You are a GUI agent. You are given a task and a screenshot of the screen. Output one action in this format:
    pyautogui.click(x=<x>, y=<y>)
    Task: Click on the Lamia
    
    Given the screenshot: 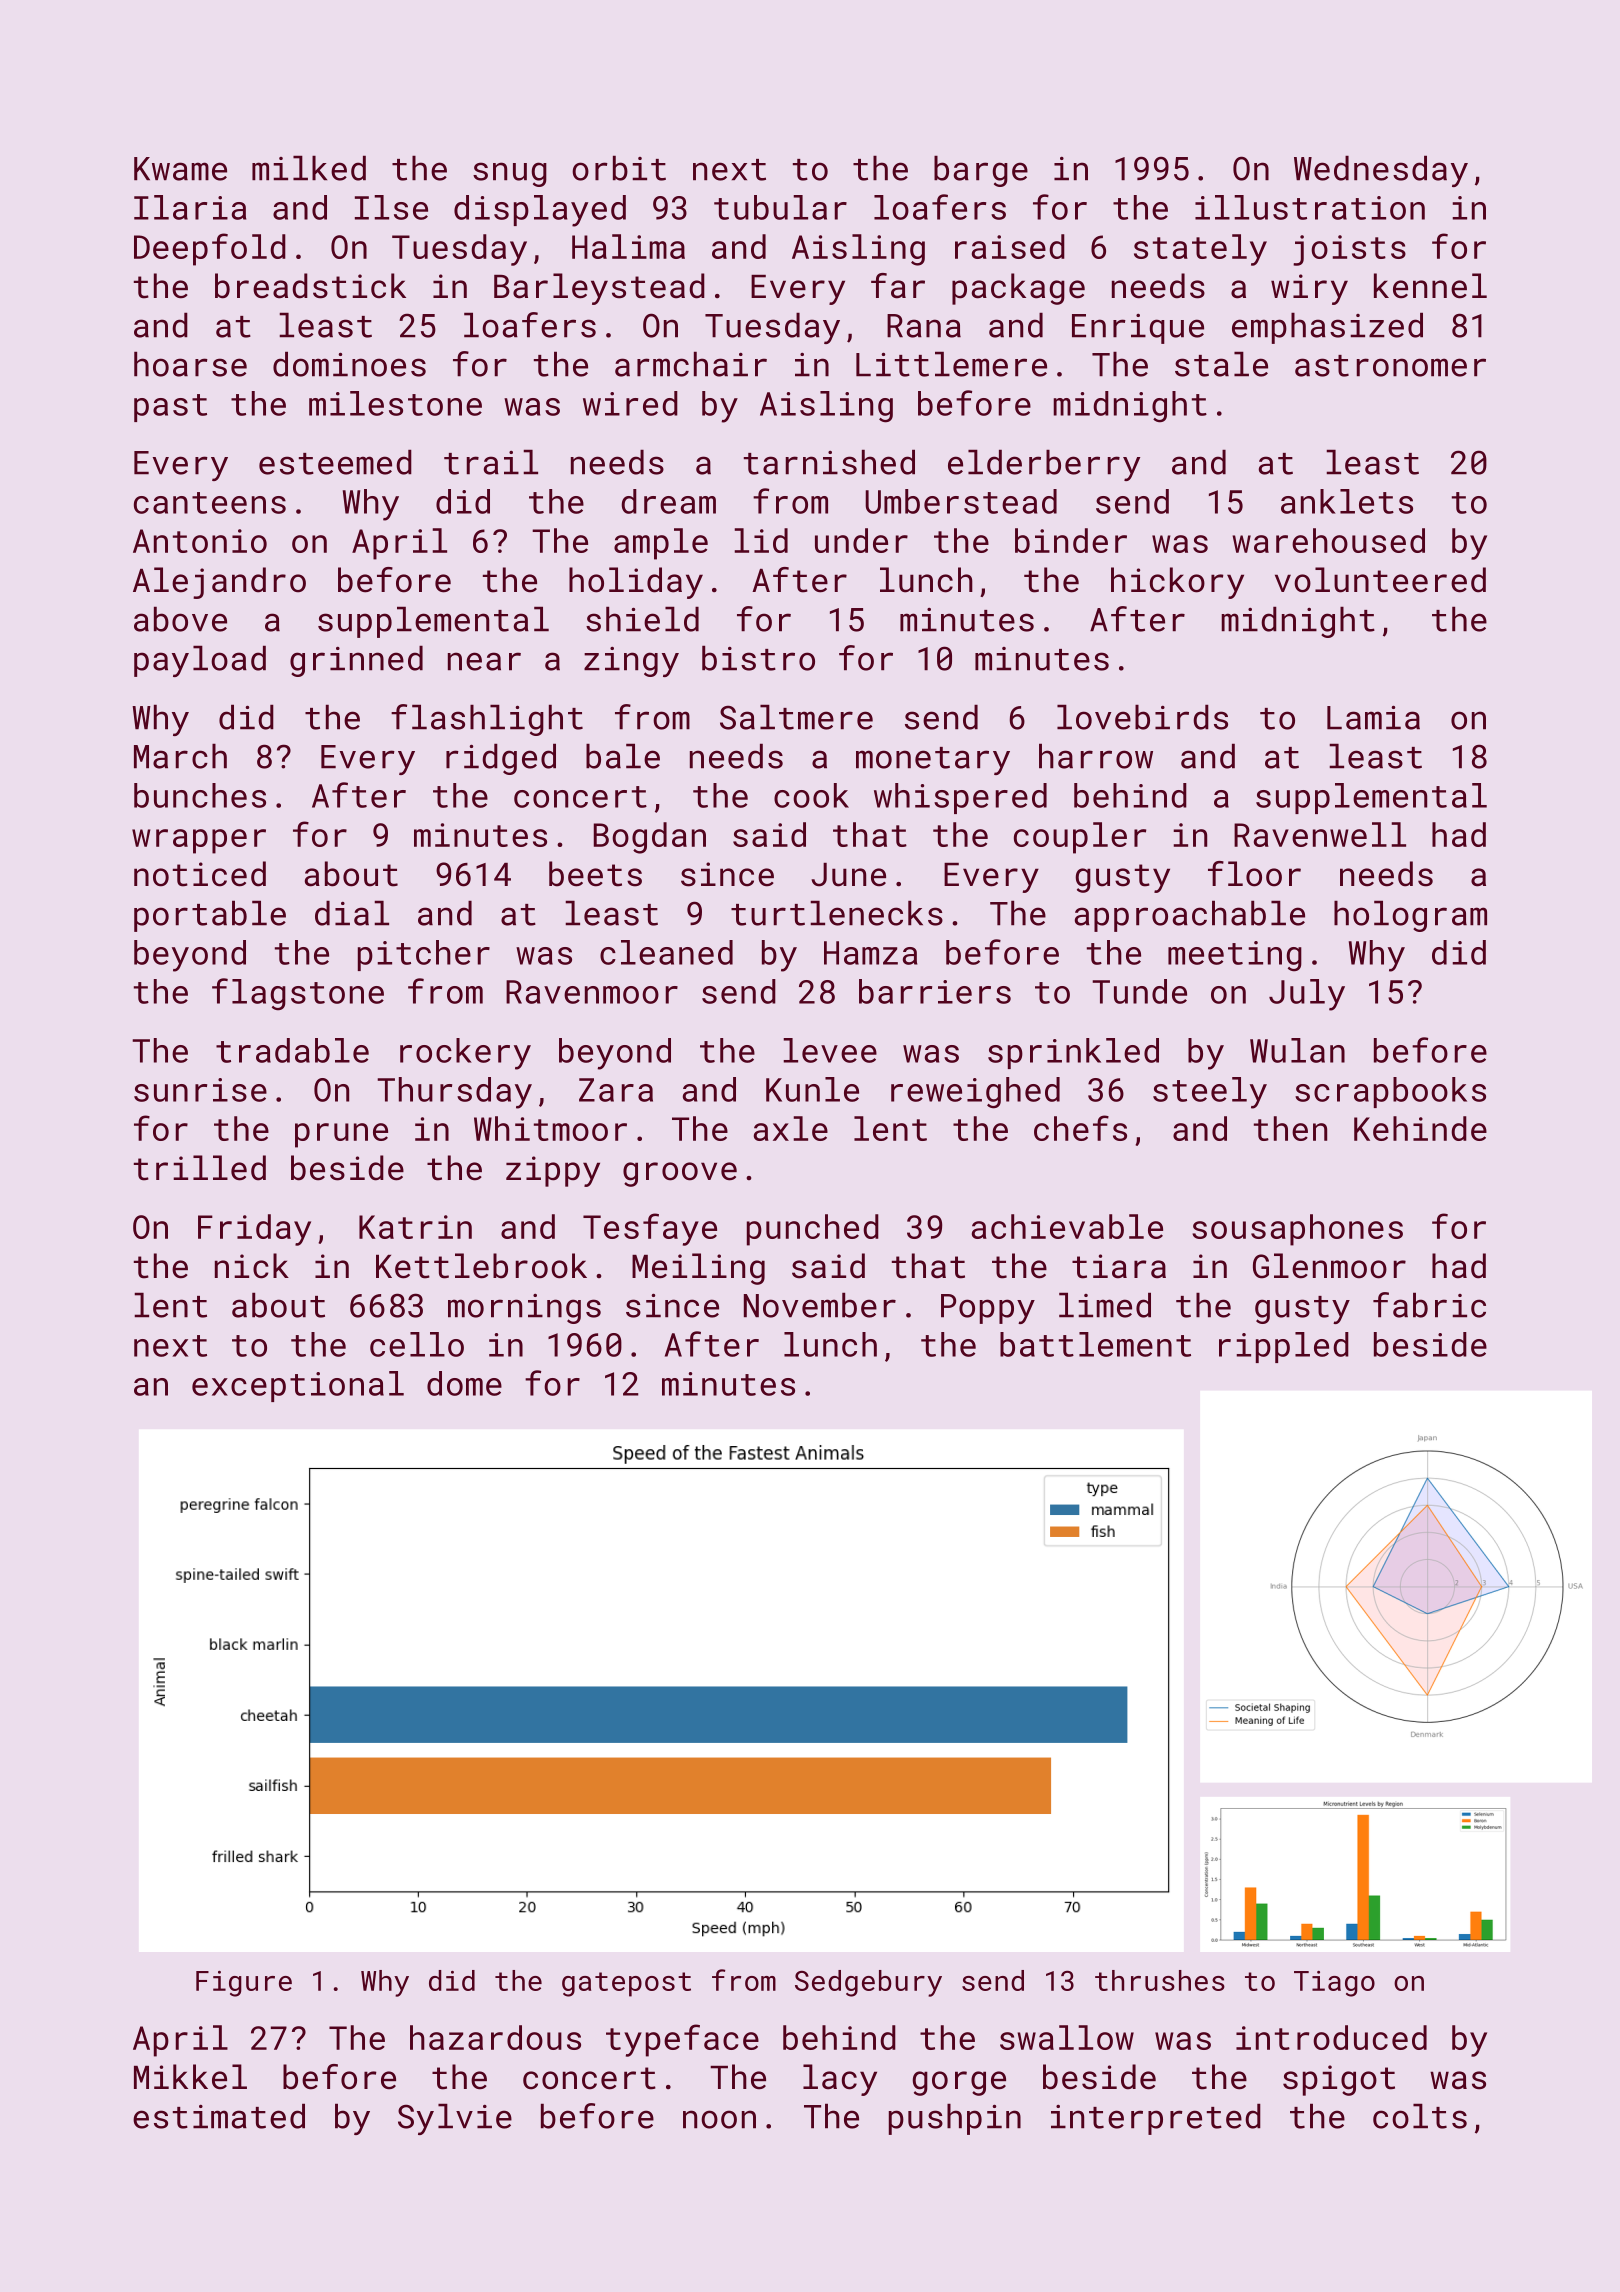 What is the action you would take?
    pyautogui.click(x=1373, y=718)
